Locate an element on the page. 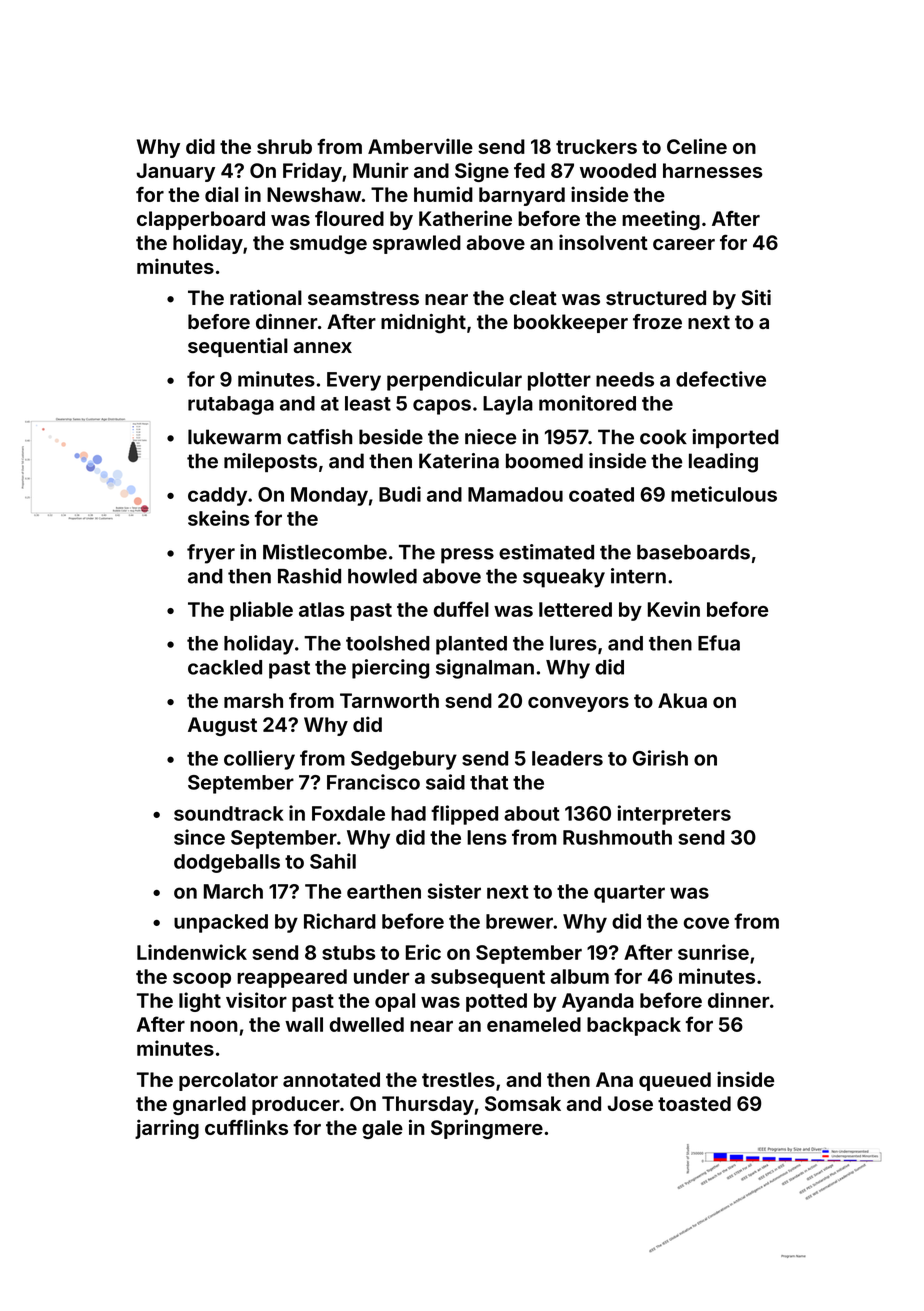 This document has width=924, height=1311. Signe is located at coordinates (482, 172).
